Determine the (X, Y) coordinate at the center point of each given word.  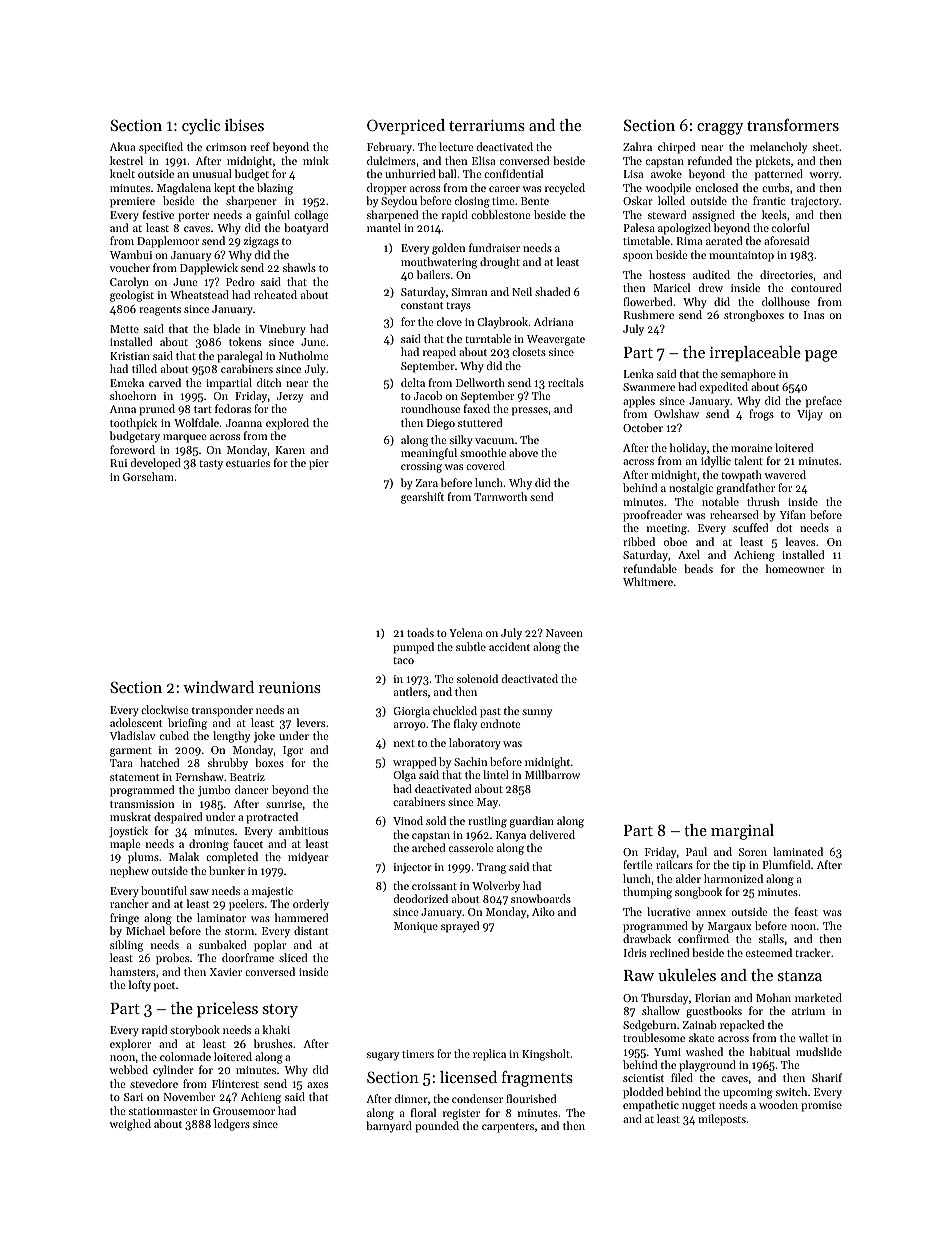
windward (218, 687)
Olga (405, 776)
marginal (742, 832)
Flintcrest (235, 1083)
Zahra (637, 146)
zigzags (261, 242)
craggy (720, 129)
